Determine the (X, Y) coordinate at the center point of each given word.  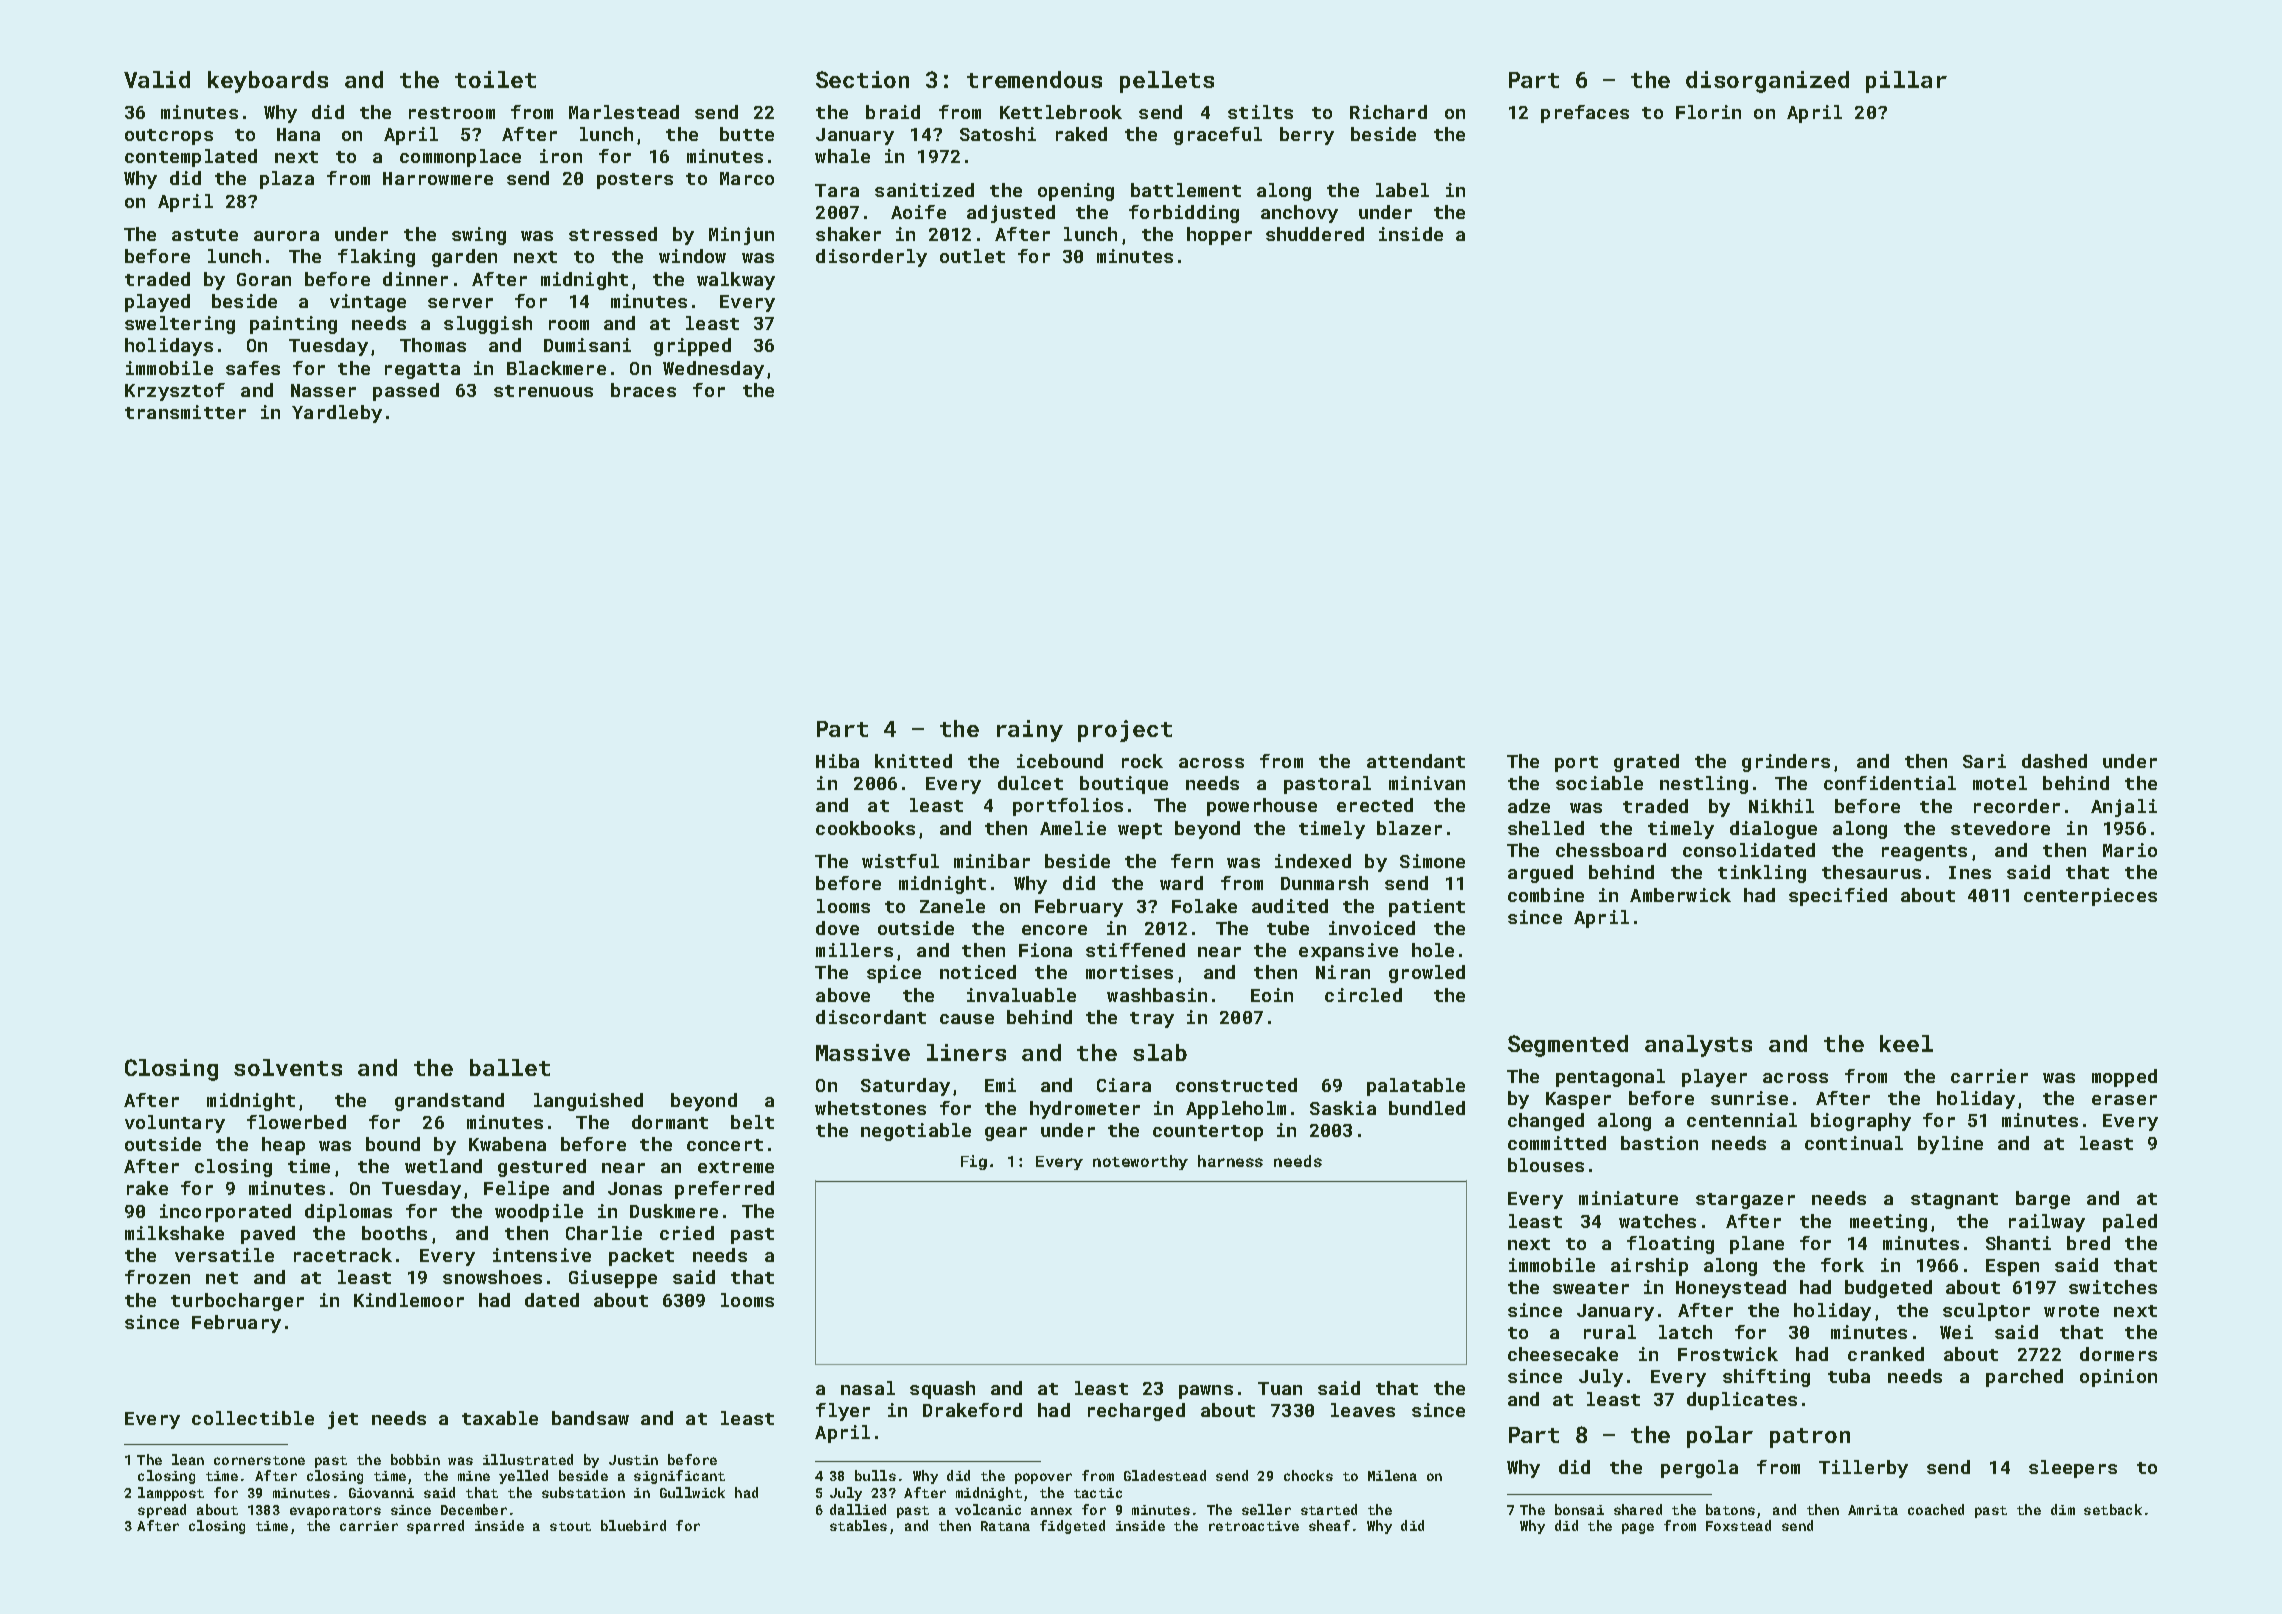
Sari (1984, 761)
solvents (288, 1067)
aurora (286, 236)
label (1402, 190)
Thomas (433, 345)
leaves (1363, 1410)
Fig (974, 1162)
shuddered (1315, 234)
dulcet (1030, 783)
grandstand (449, 1102)
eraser (2124, 1100)
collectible (253, 1418)
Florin (1708, 112)
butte (747, 134)
